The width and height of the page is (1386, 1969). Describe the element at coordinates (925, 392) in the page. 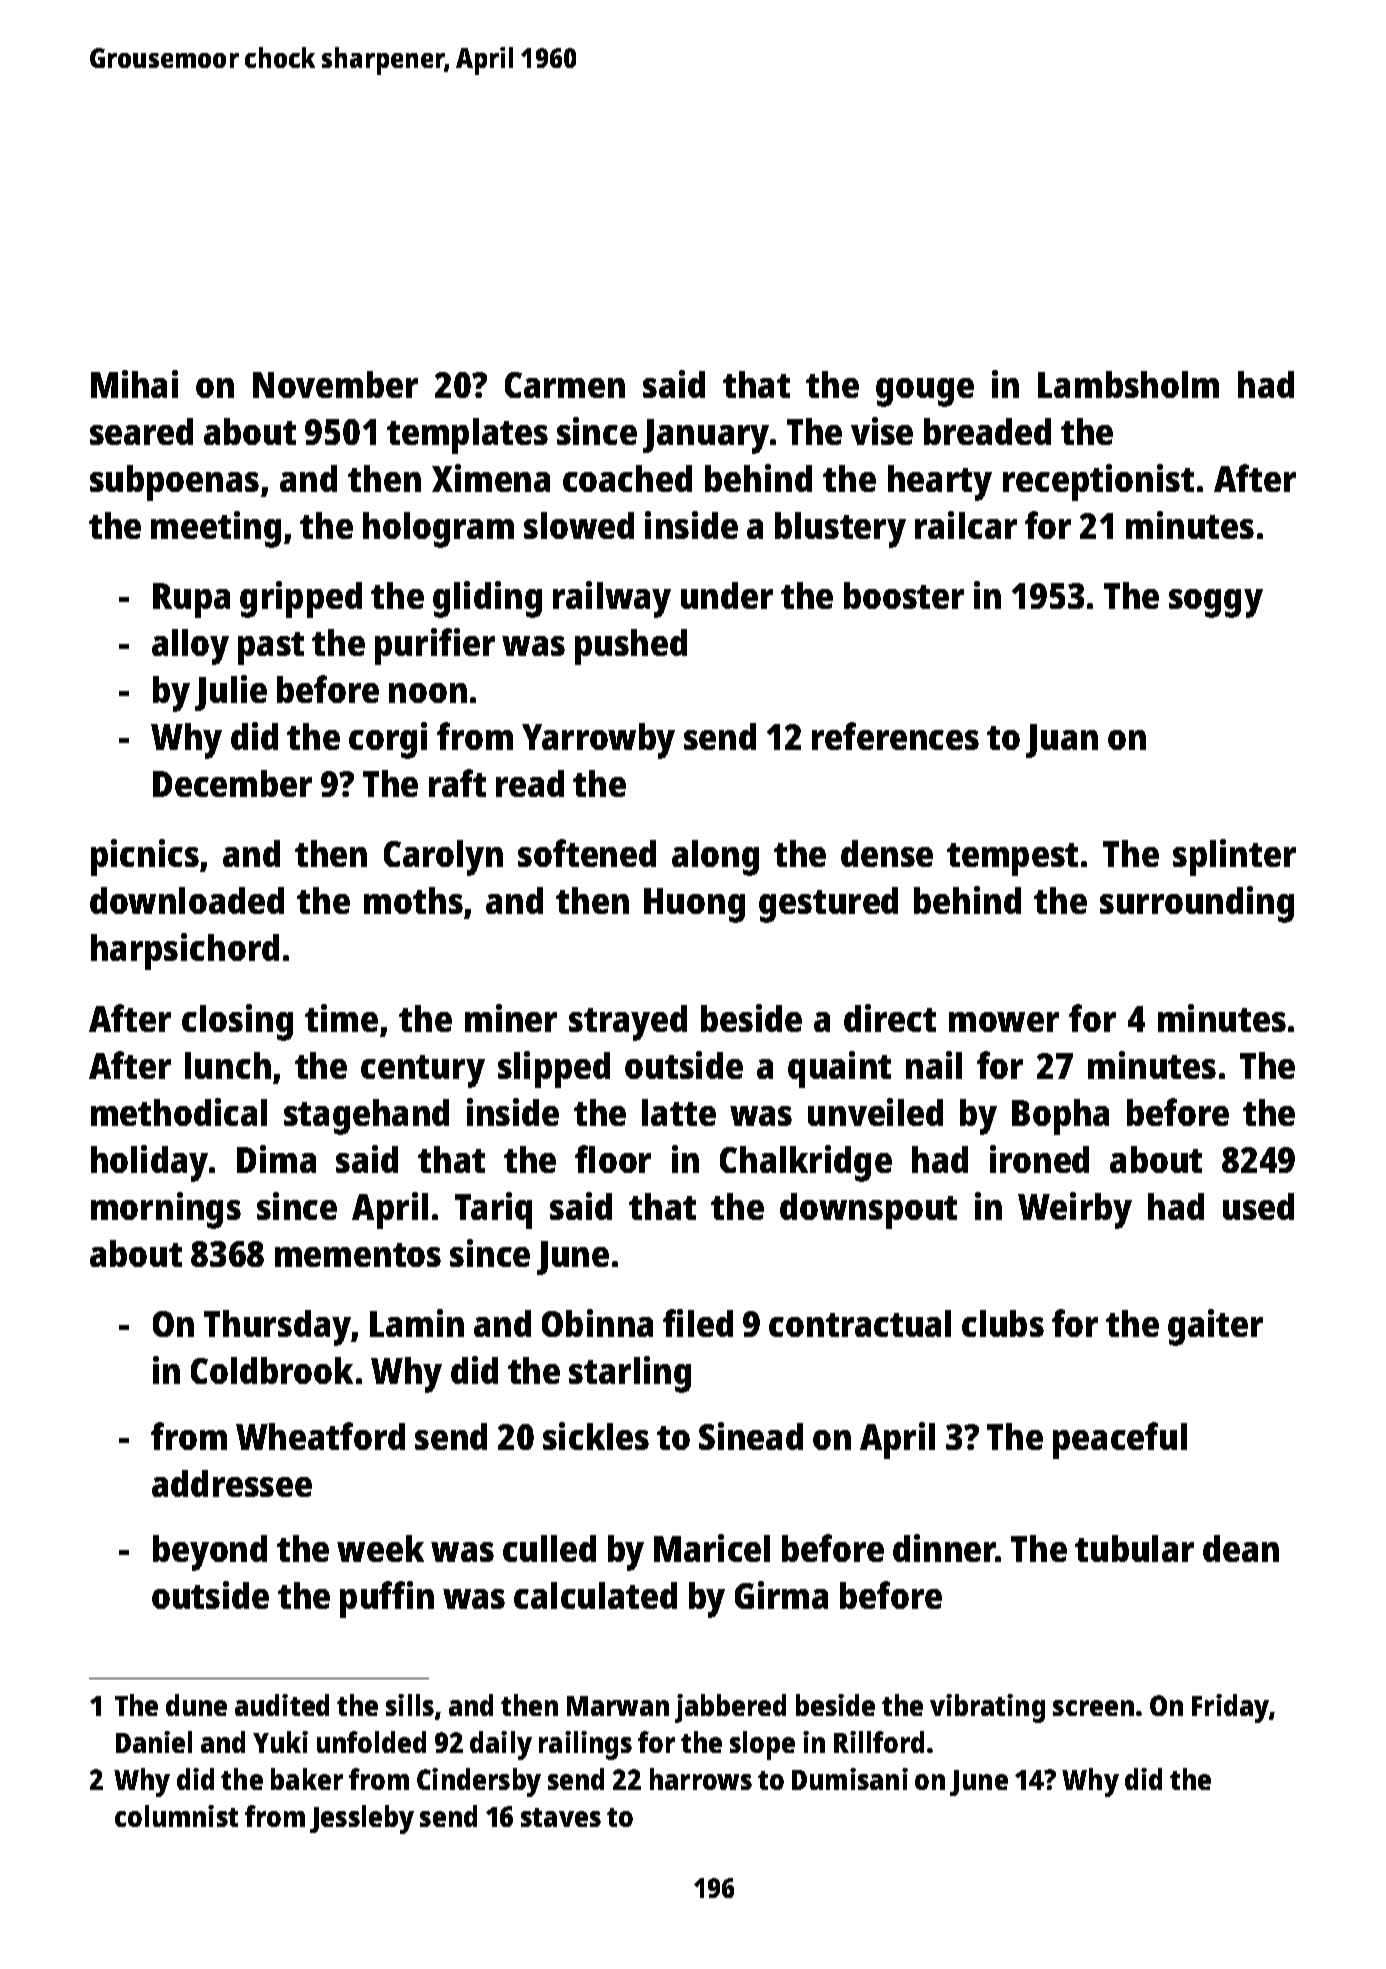

I see `gouge` at that location.
